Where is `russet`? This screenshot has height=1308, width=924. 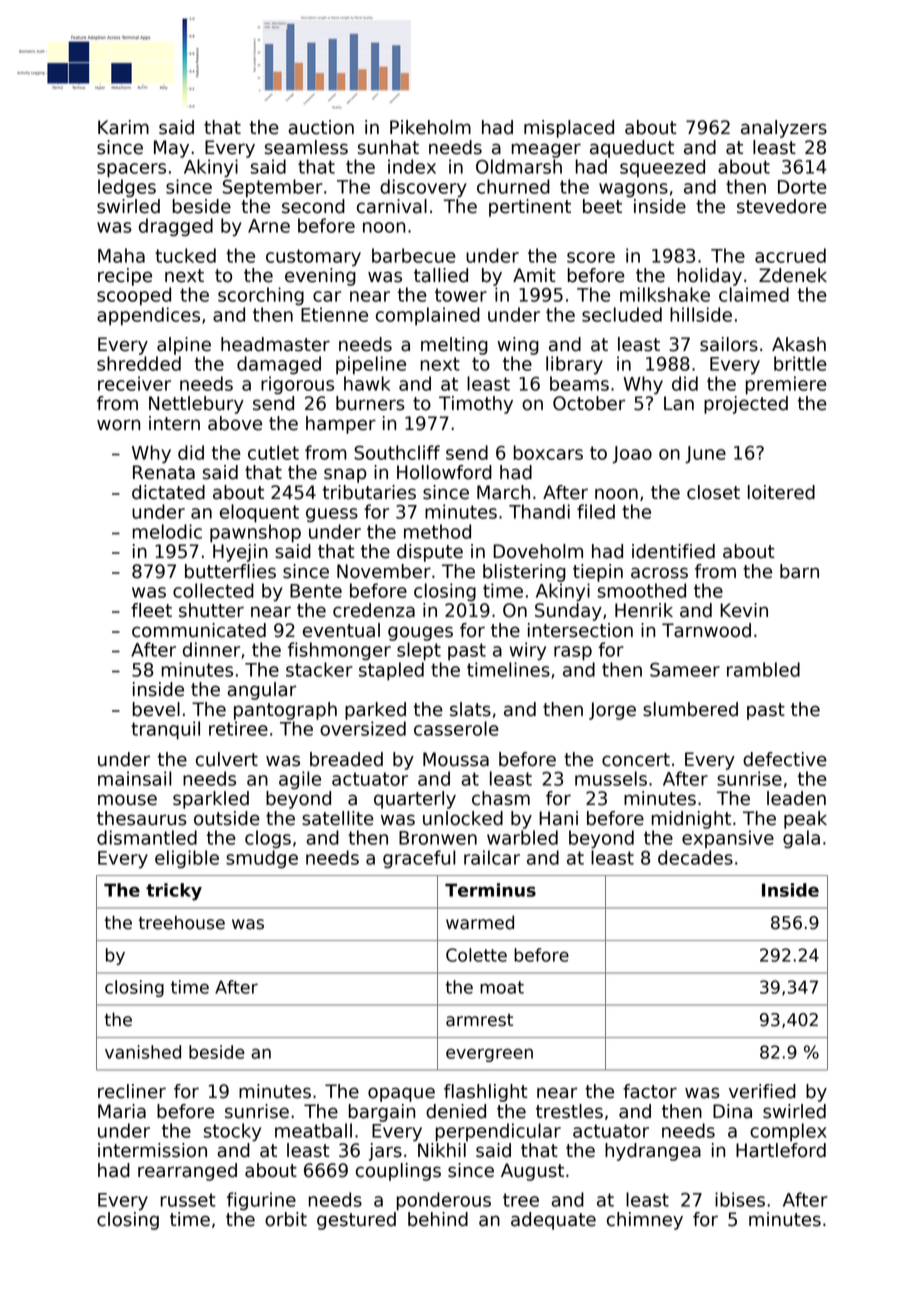
russet is located at coordinates (188, 1200).
